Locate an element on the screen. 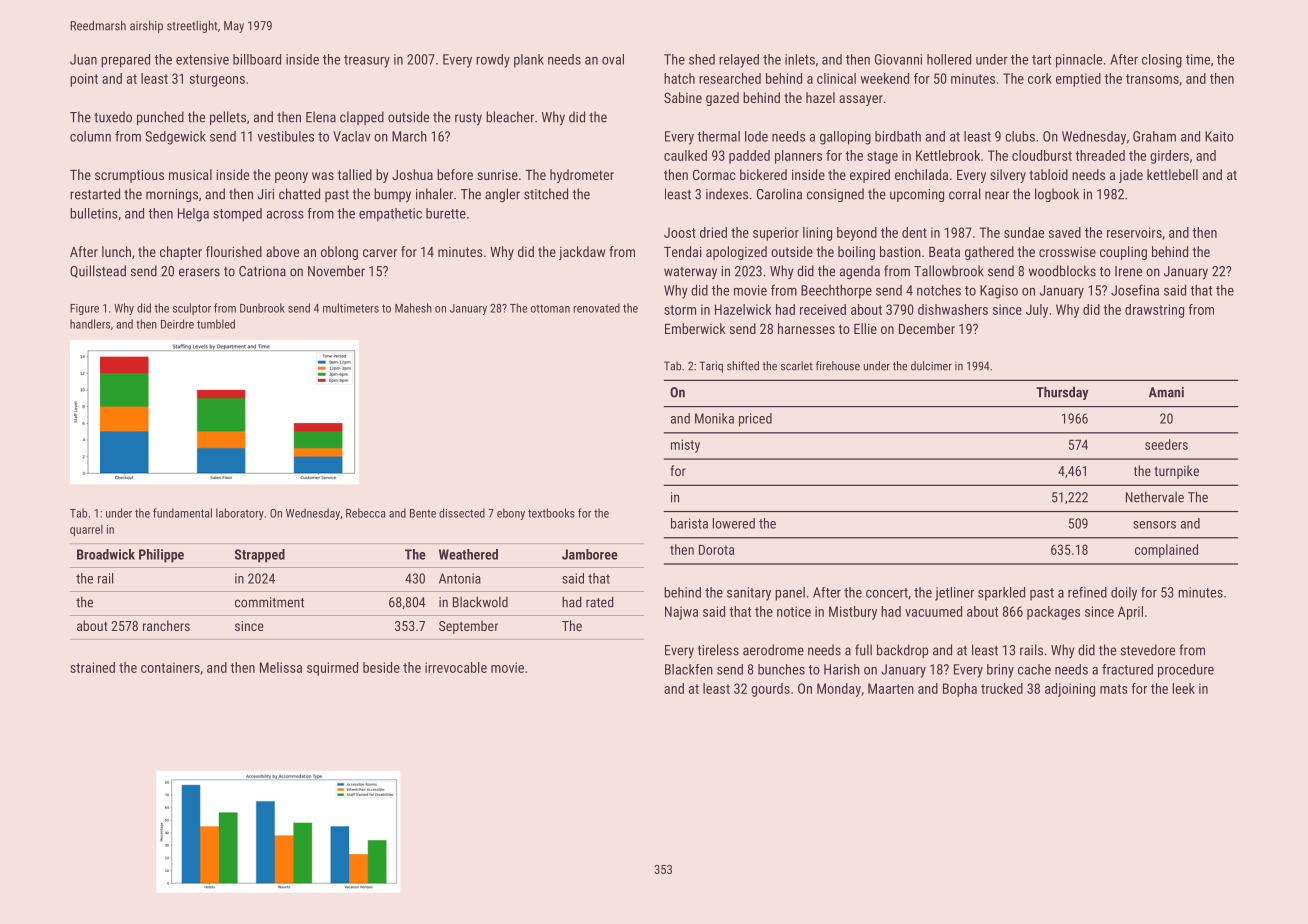  Deirdre is located at coordinates (177, 324).
